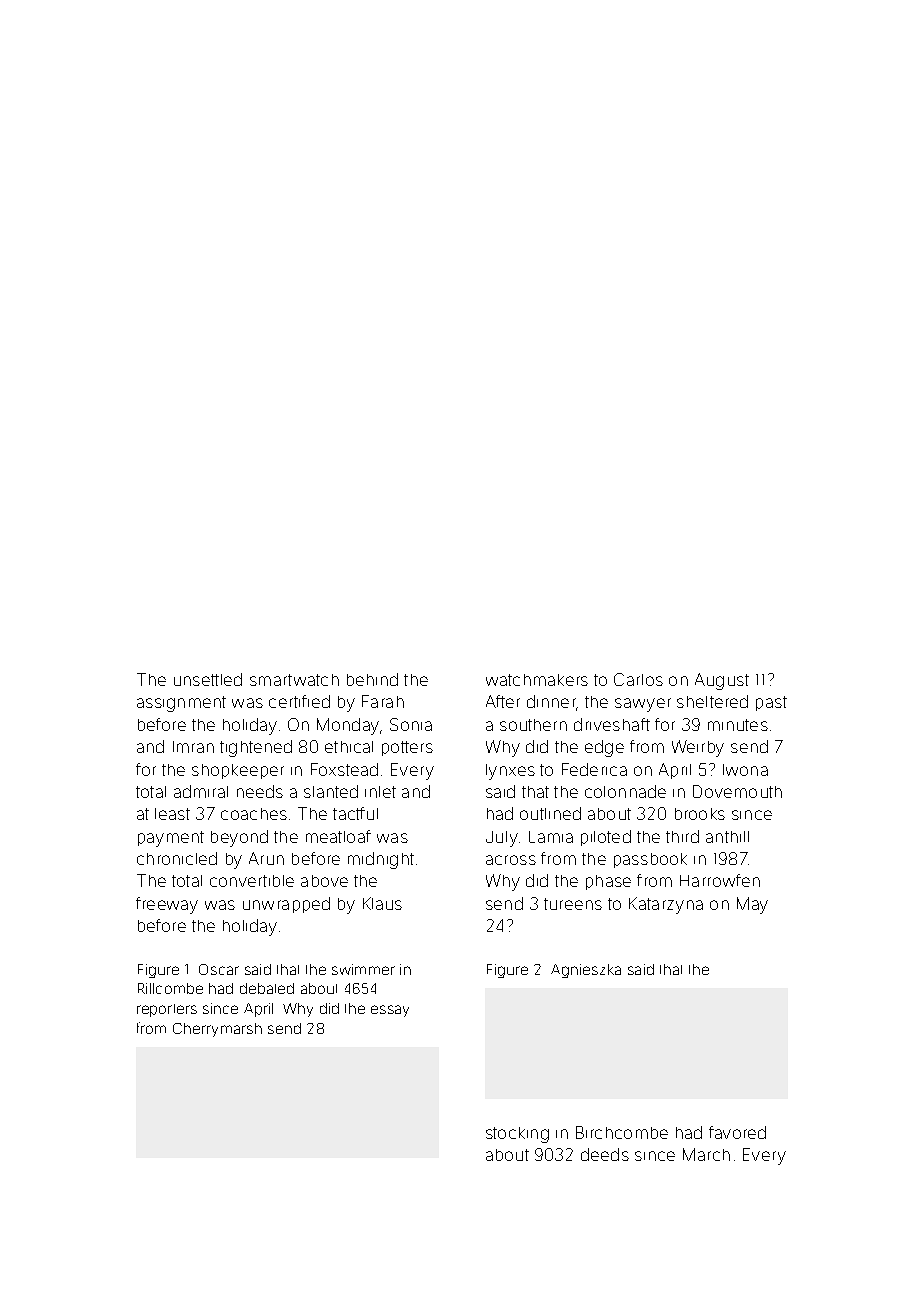 This screenshot has height=1314, width=924. I want to click on inlet, so click(380, 792).
